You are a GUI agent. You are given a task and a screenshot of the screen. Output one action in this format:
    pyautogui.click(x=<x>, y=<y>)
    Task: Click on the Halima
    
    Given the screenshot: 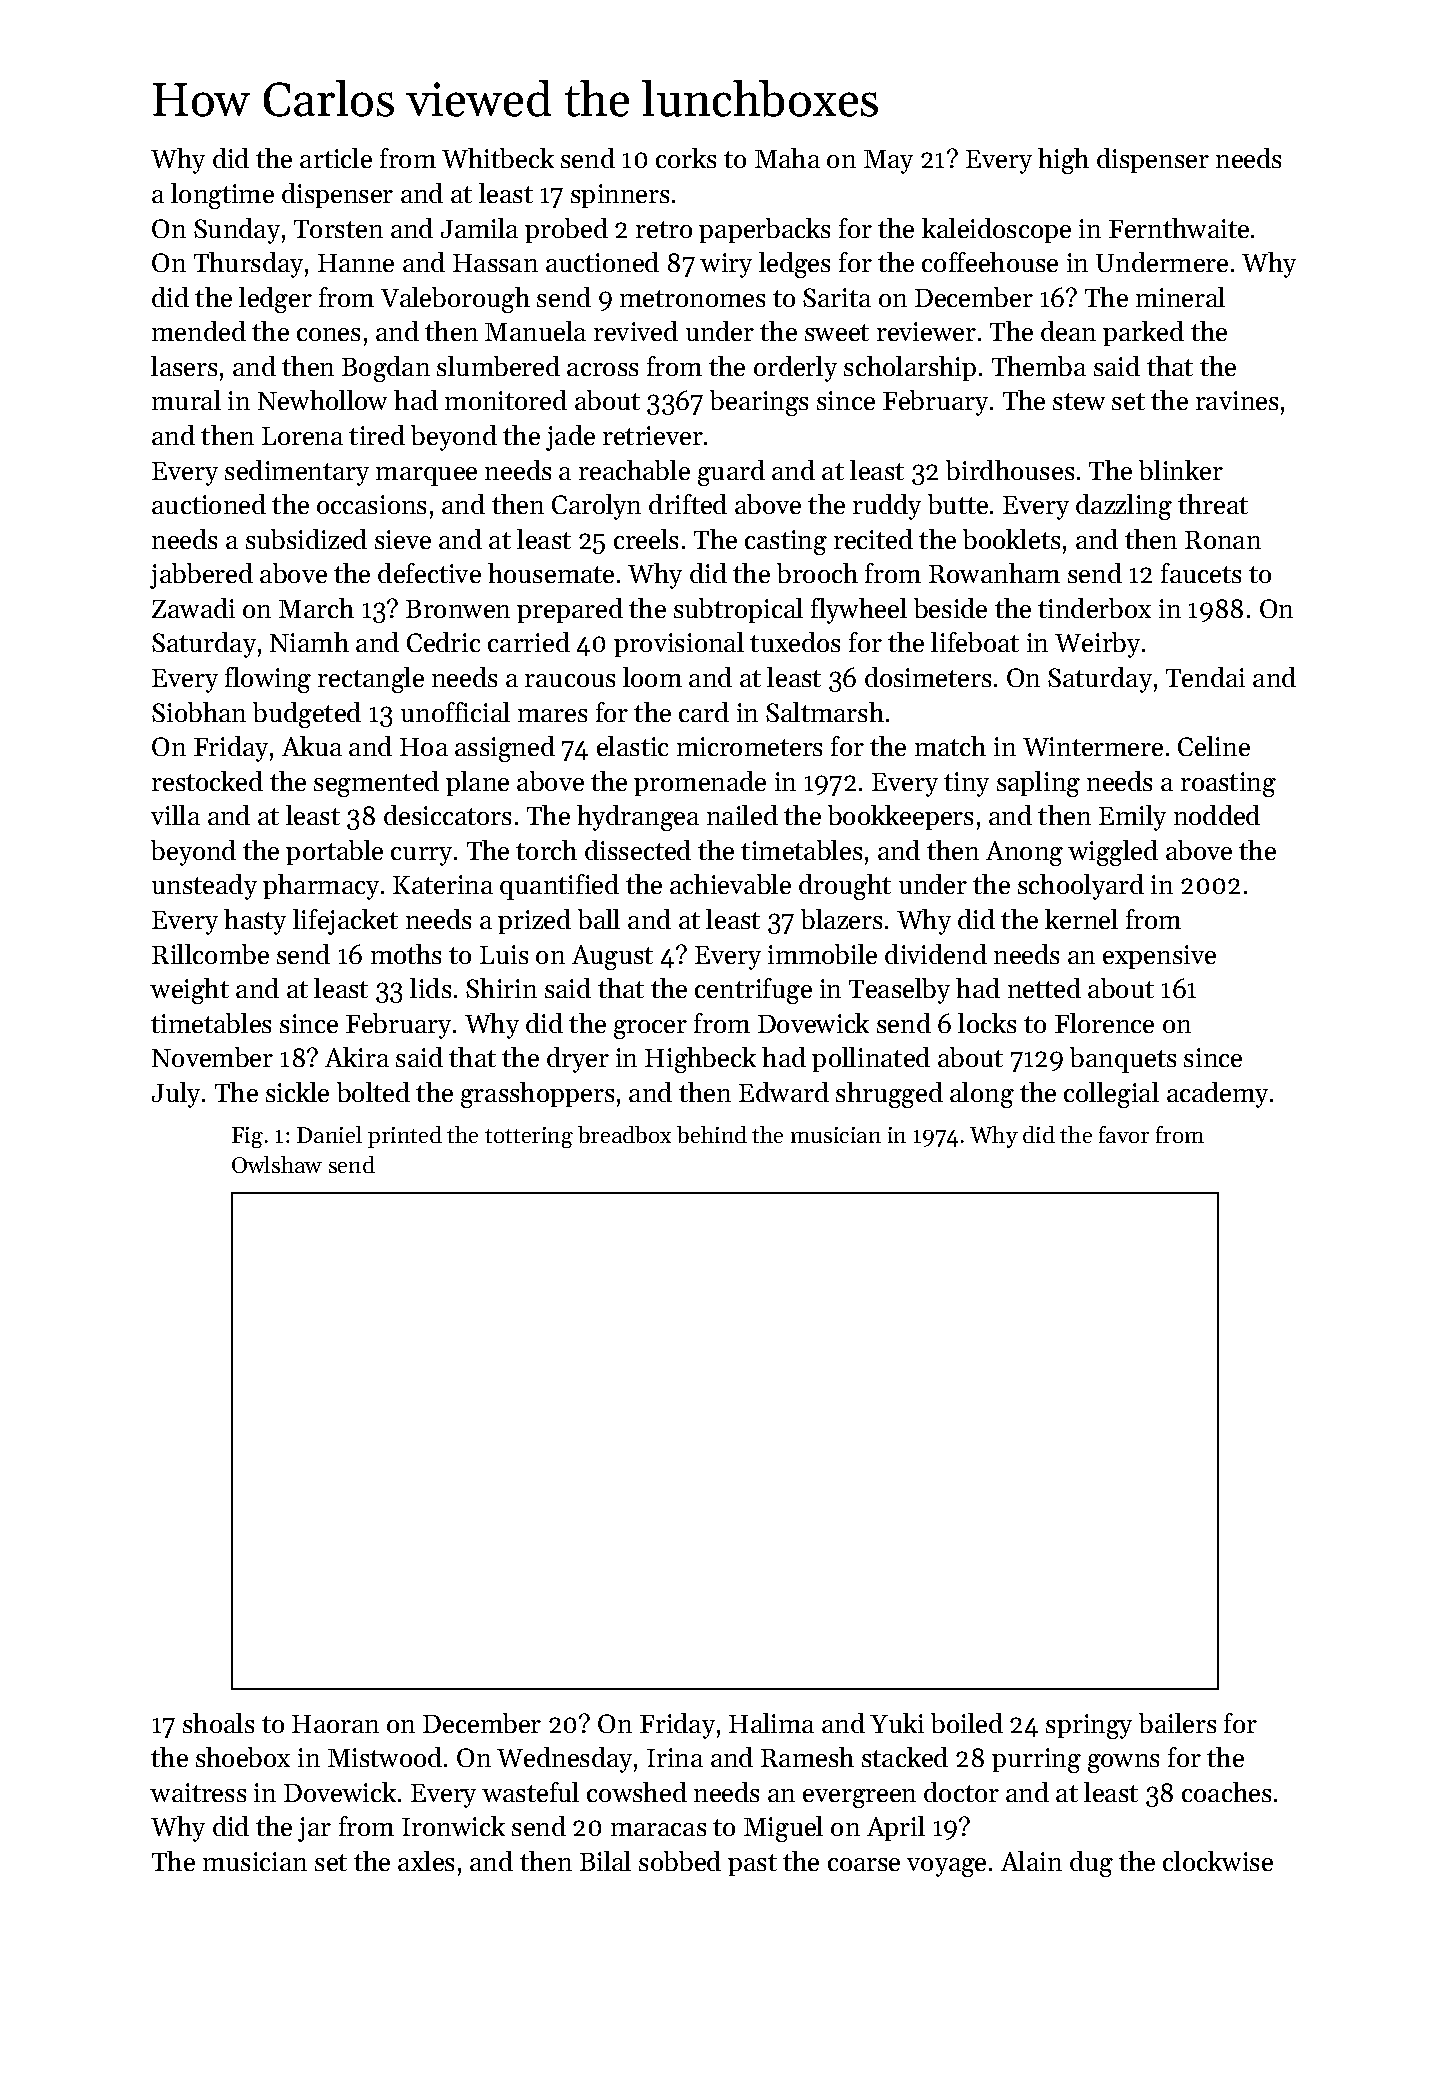 What is the action you would take?
    pyautogui.click(x=771, y=1723)
